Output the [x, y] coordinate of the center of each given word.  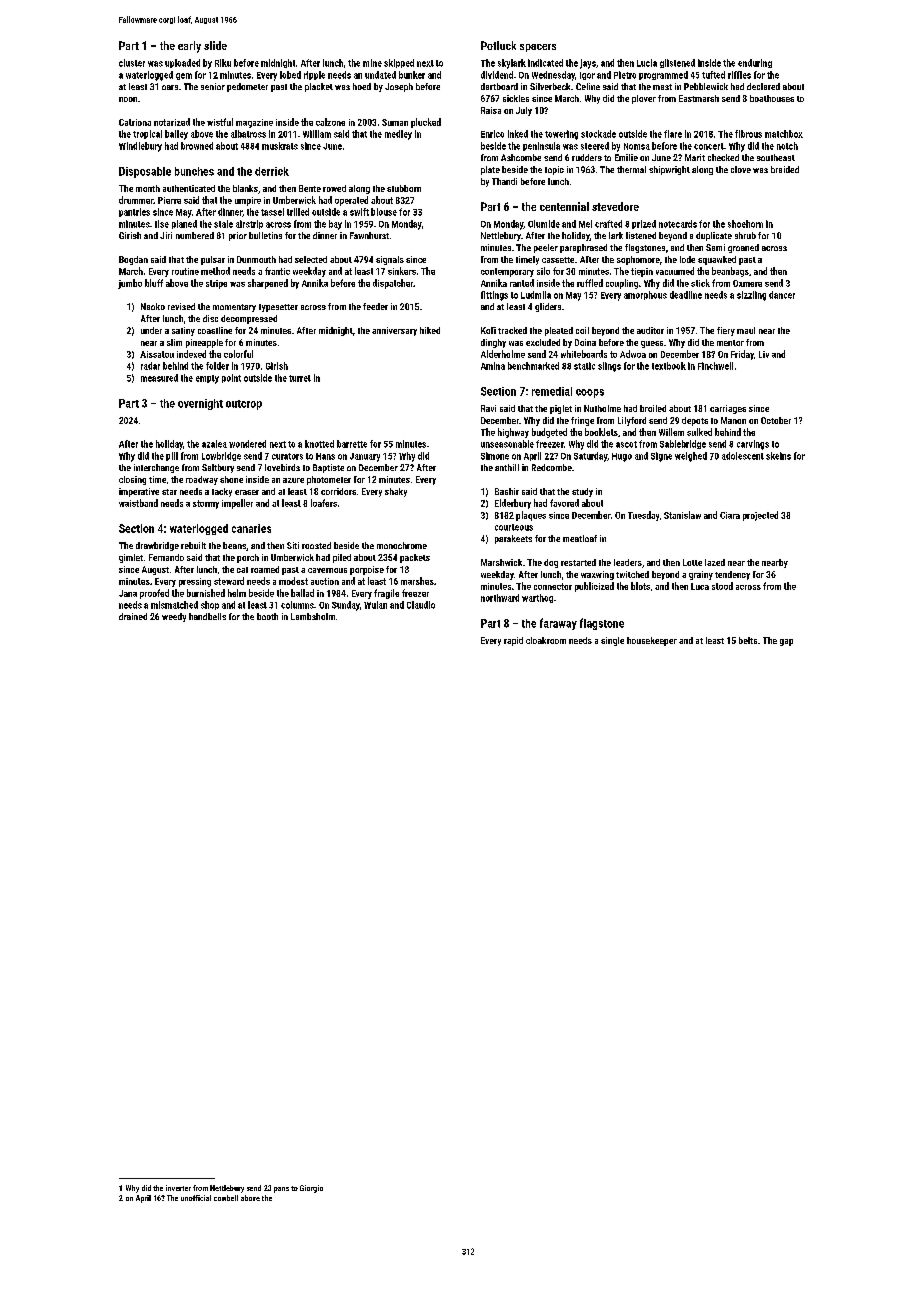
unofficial [196, 1198]
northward [500, 598]
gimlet [131, 558]
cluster [132, 63]
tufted [713, 75]
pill [172, 456]
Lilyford [632, 421]
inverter [178, 1188]
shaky [396, 492]
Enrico [492, 134]
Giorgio [311, 1189]
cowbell [226, 1198]
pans [281, 1190]
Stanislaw [682, 515]
